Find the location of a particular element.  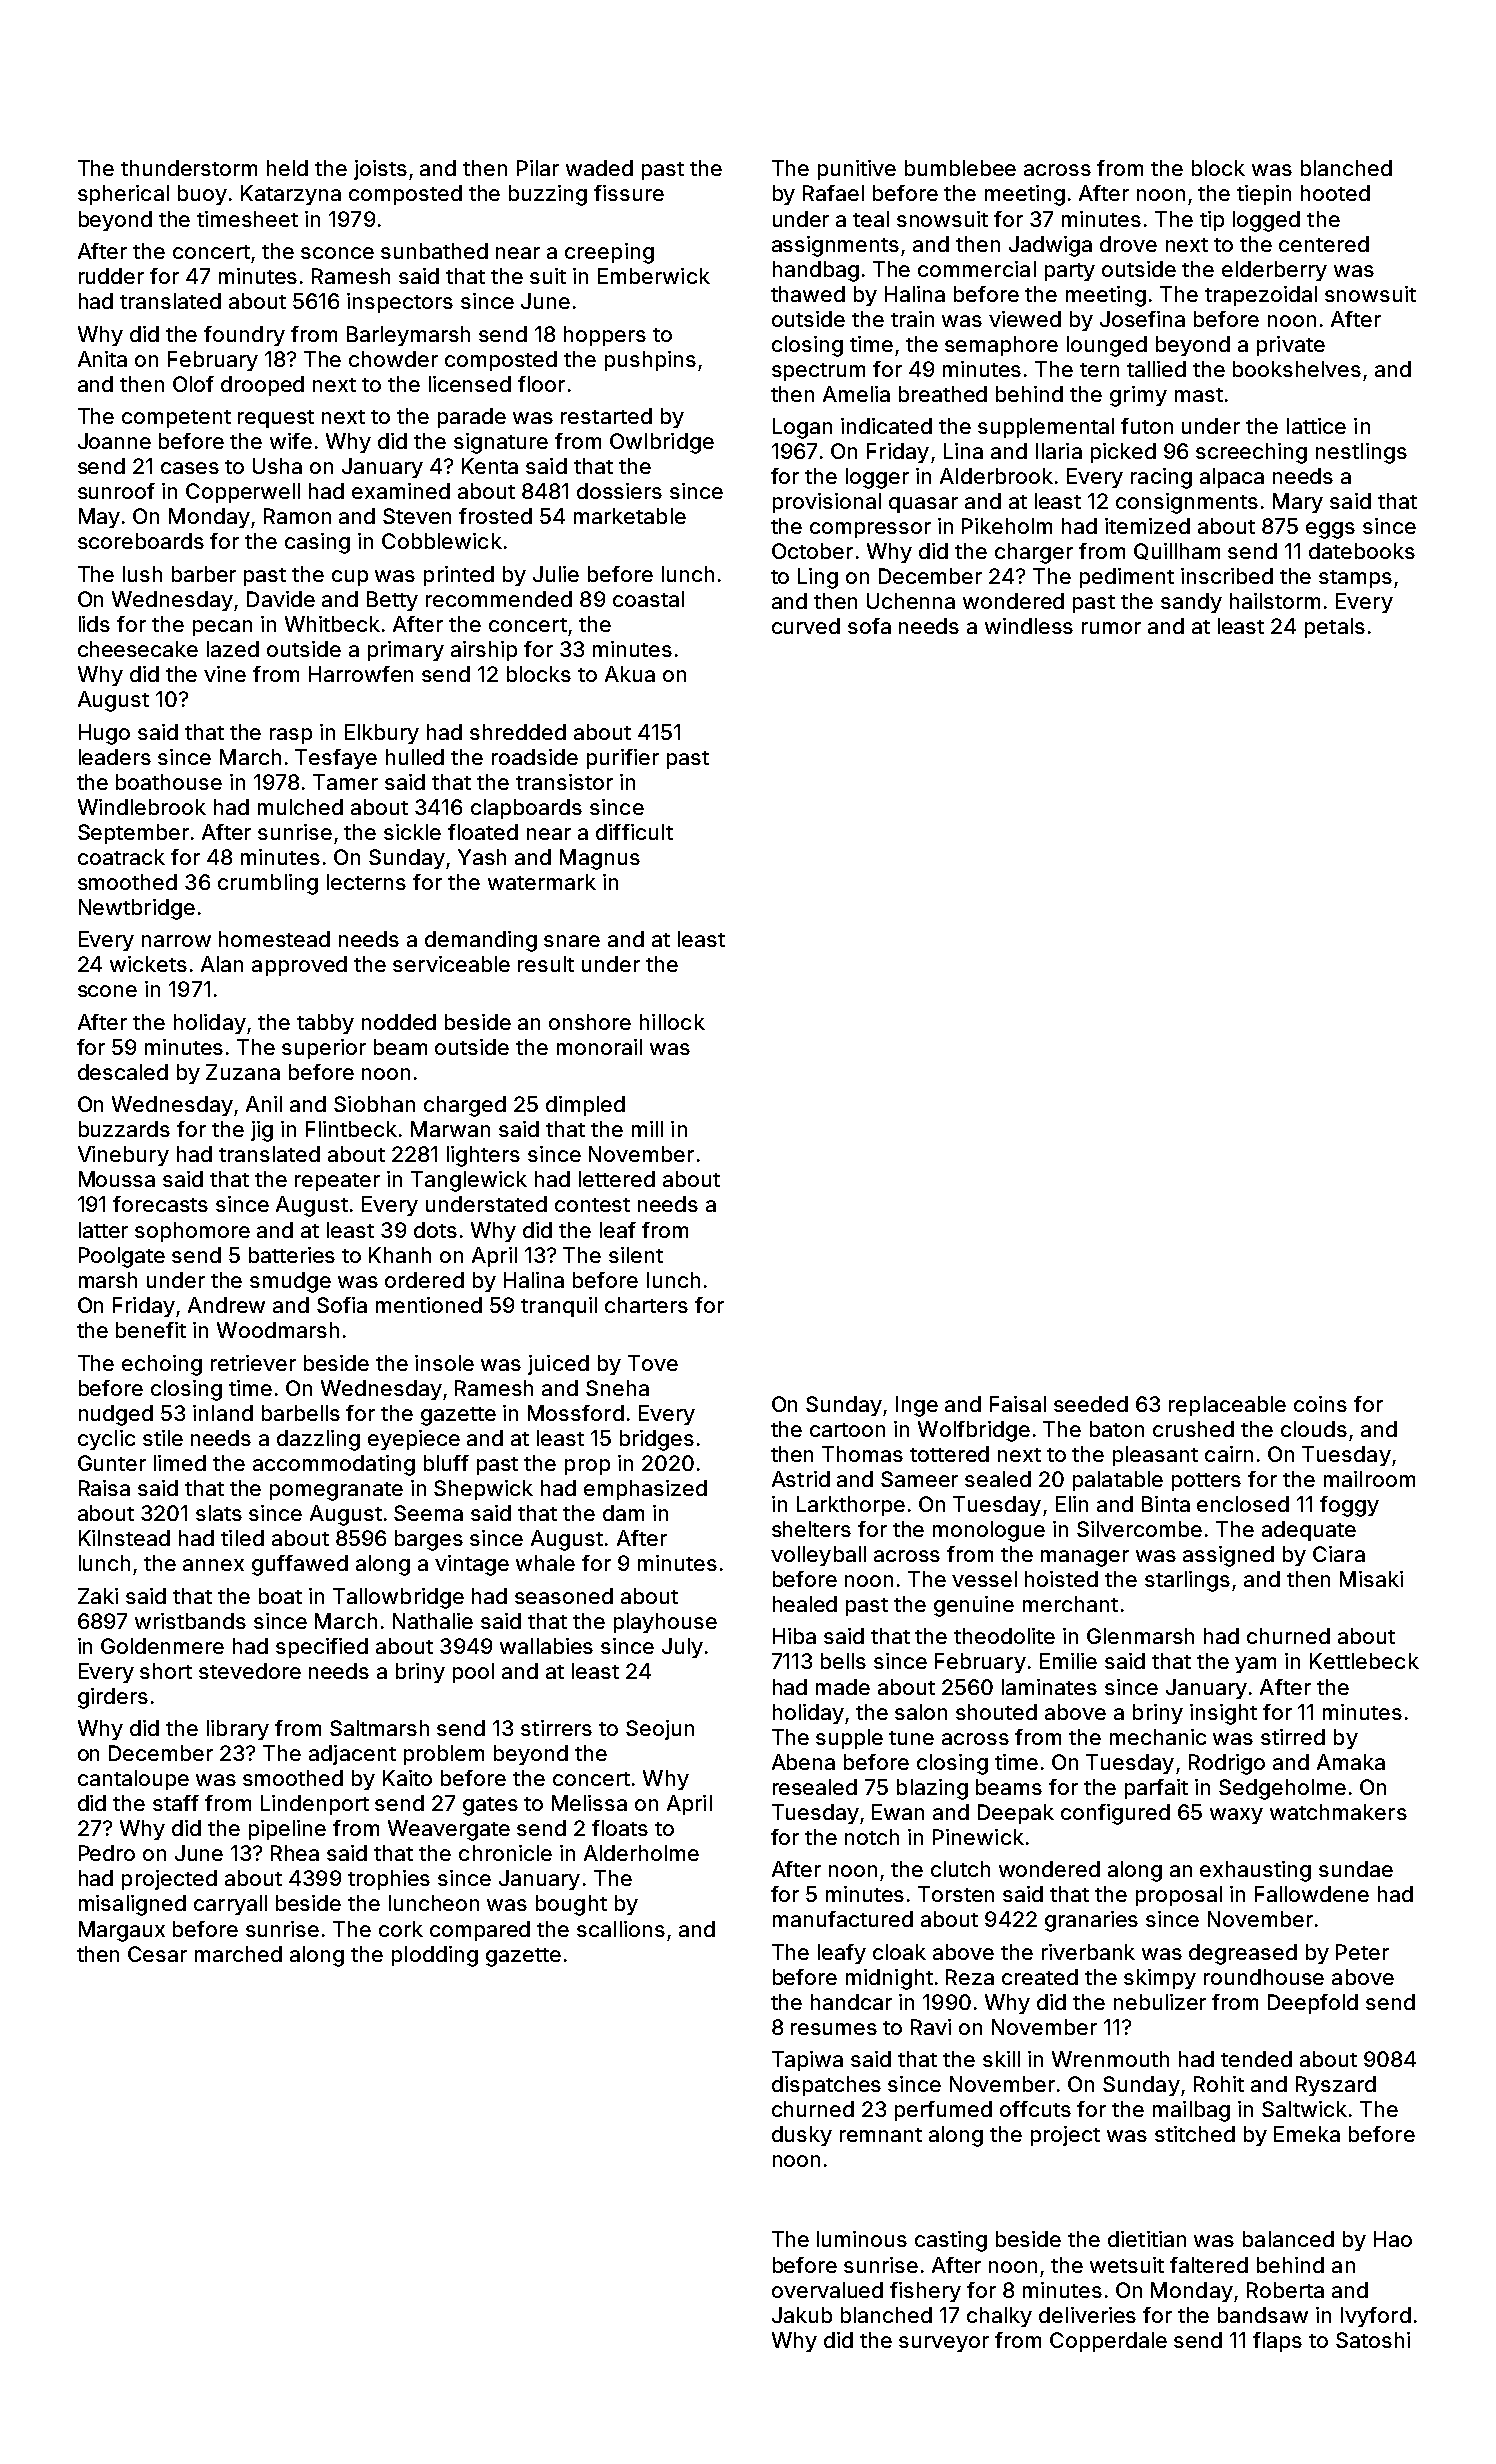

held is located at coordinates (287, 168).
